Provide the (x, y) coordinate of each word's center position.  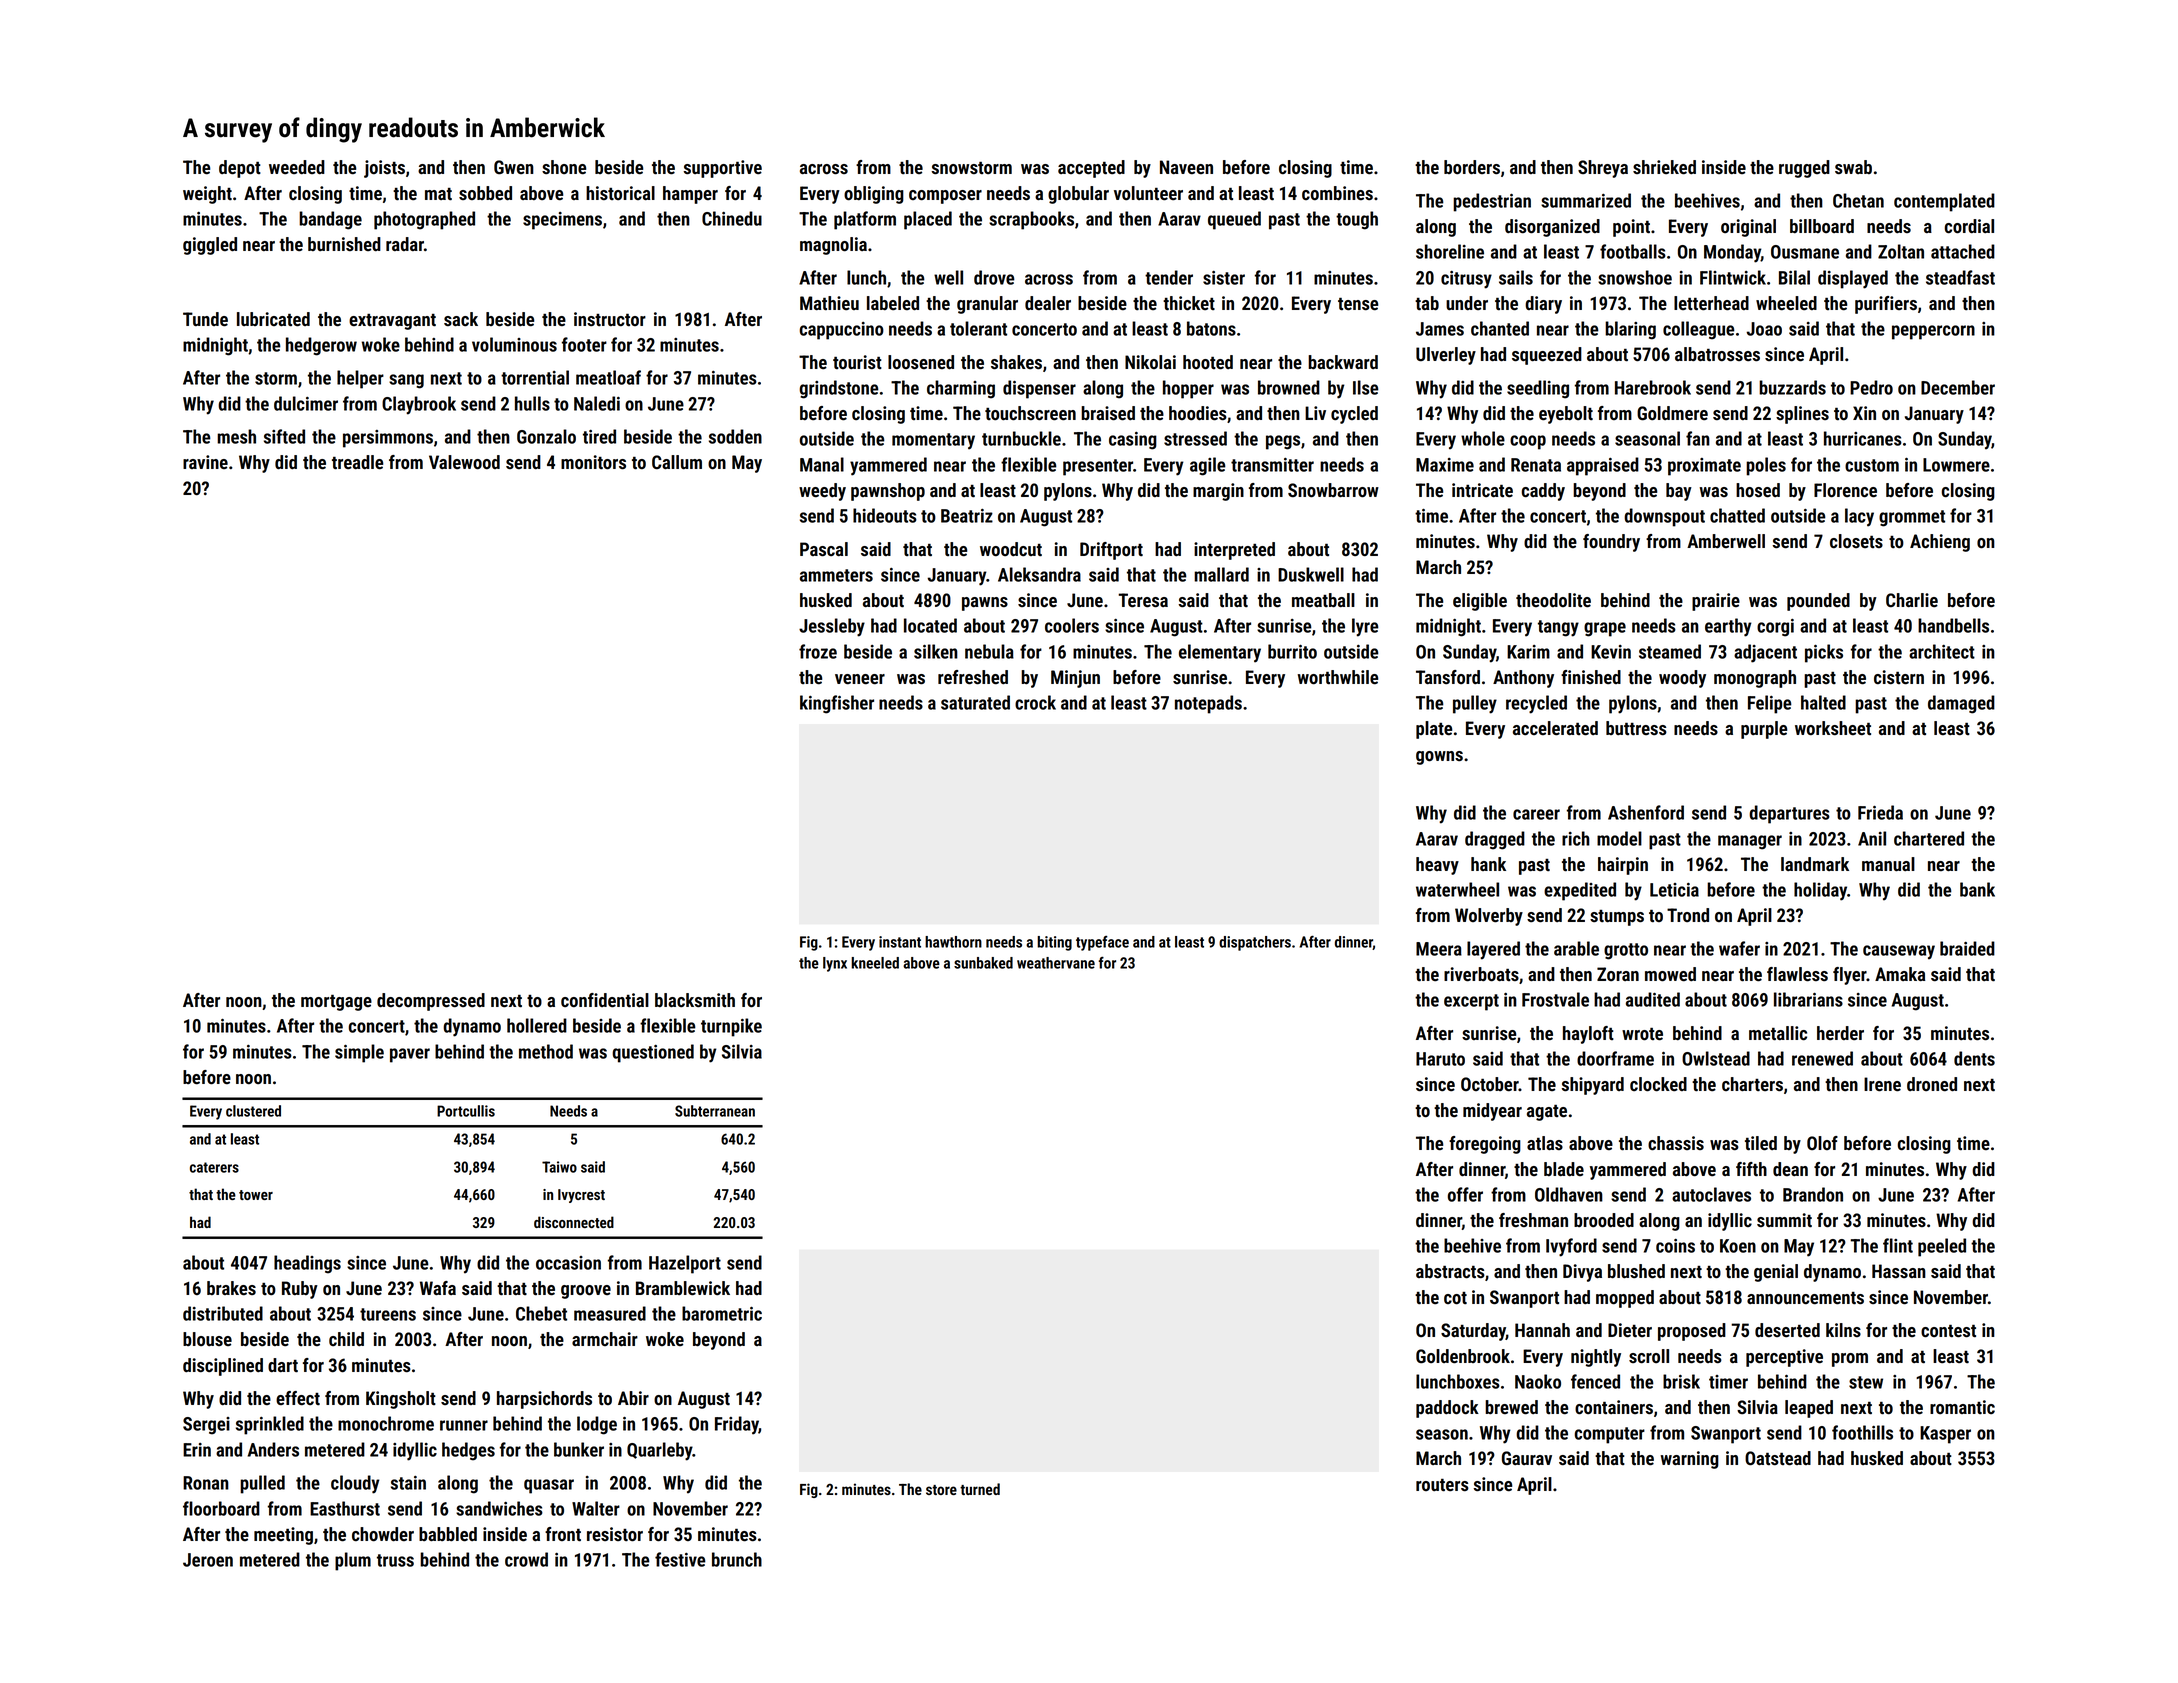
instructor (610, 319)
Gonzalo (546, 436)
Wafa (438, 1288)
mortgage (336, 1003)
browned (1289, 387)
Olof (1822, 1143)
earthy (1728, 627)
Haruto (1440, 1059)
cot (1455, 1298)
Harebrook (1653, 387)
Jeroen (208, 1560)
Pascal (824, 549)
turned (980, 1489)
